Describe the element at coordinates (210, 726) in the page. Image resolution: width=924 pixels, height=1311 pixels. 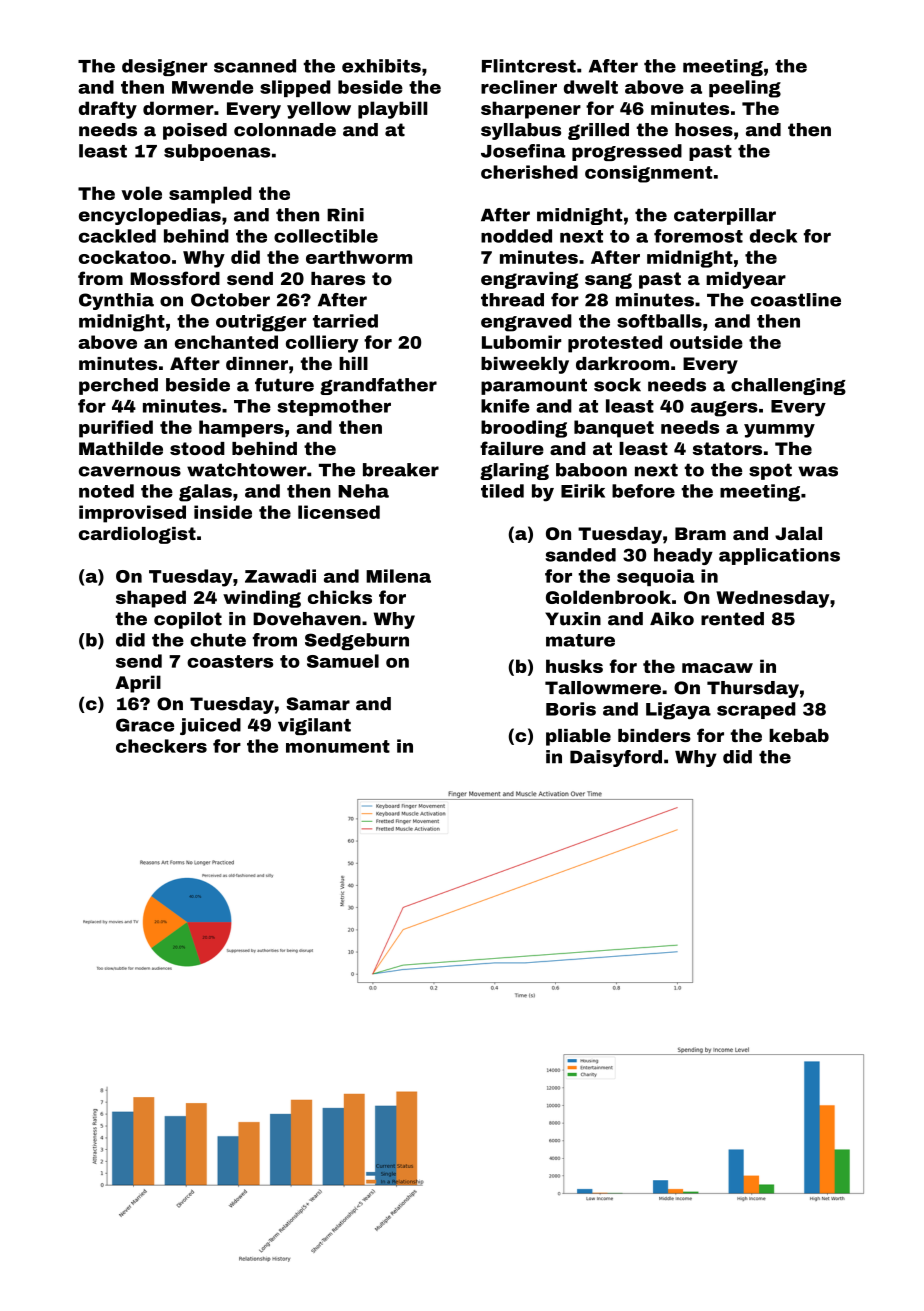
I see `juiced` at that location.
